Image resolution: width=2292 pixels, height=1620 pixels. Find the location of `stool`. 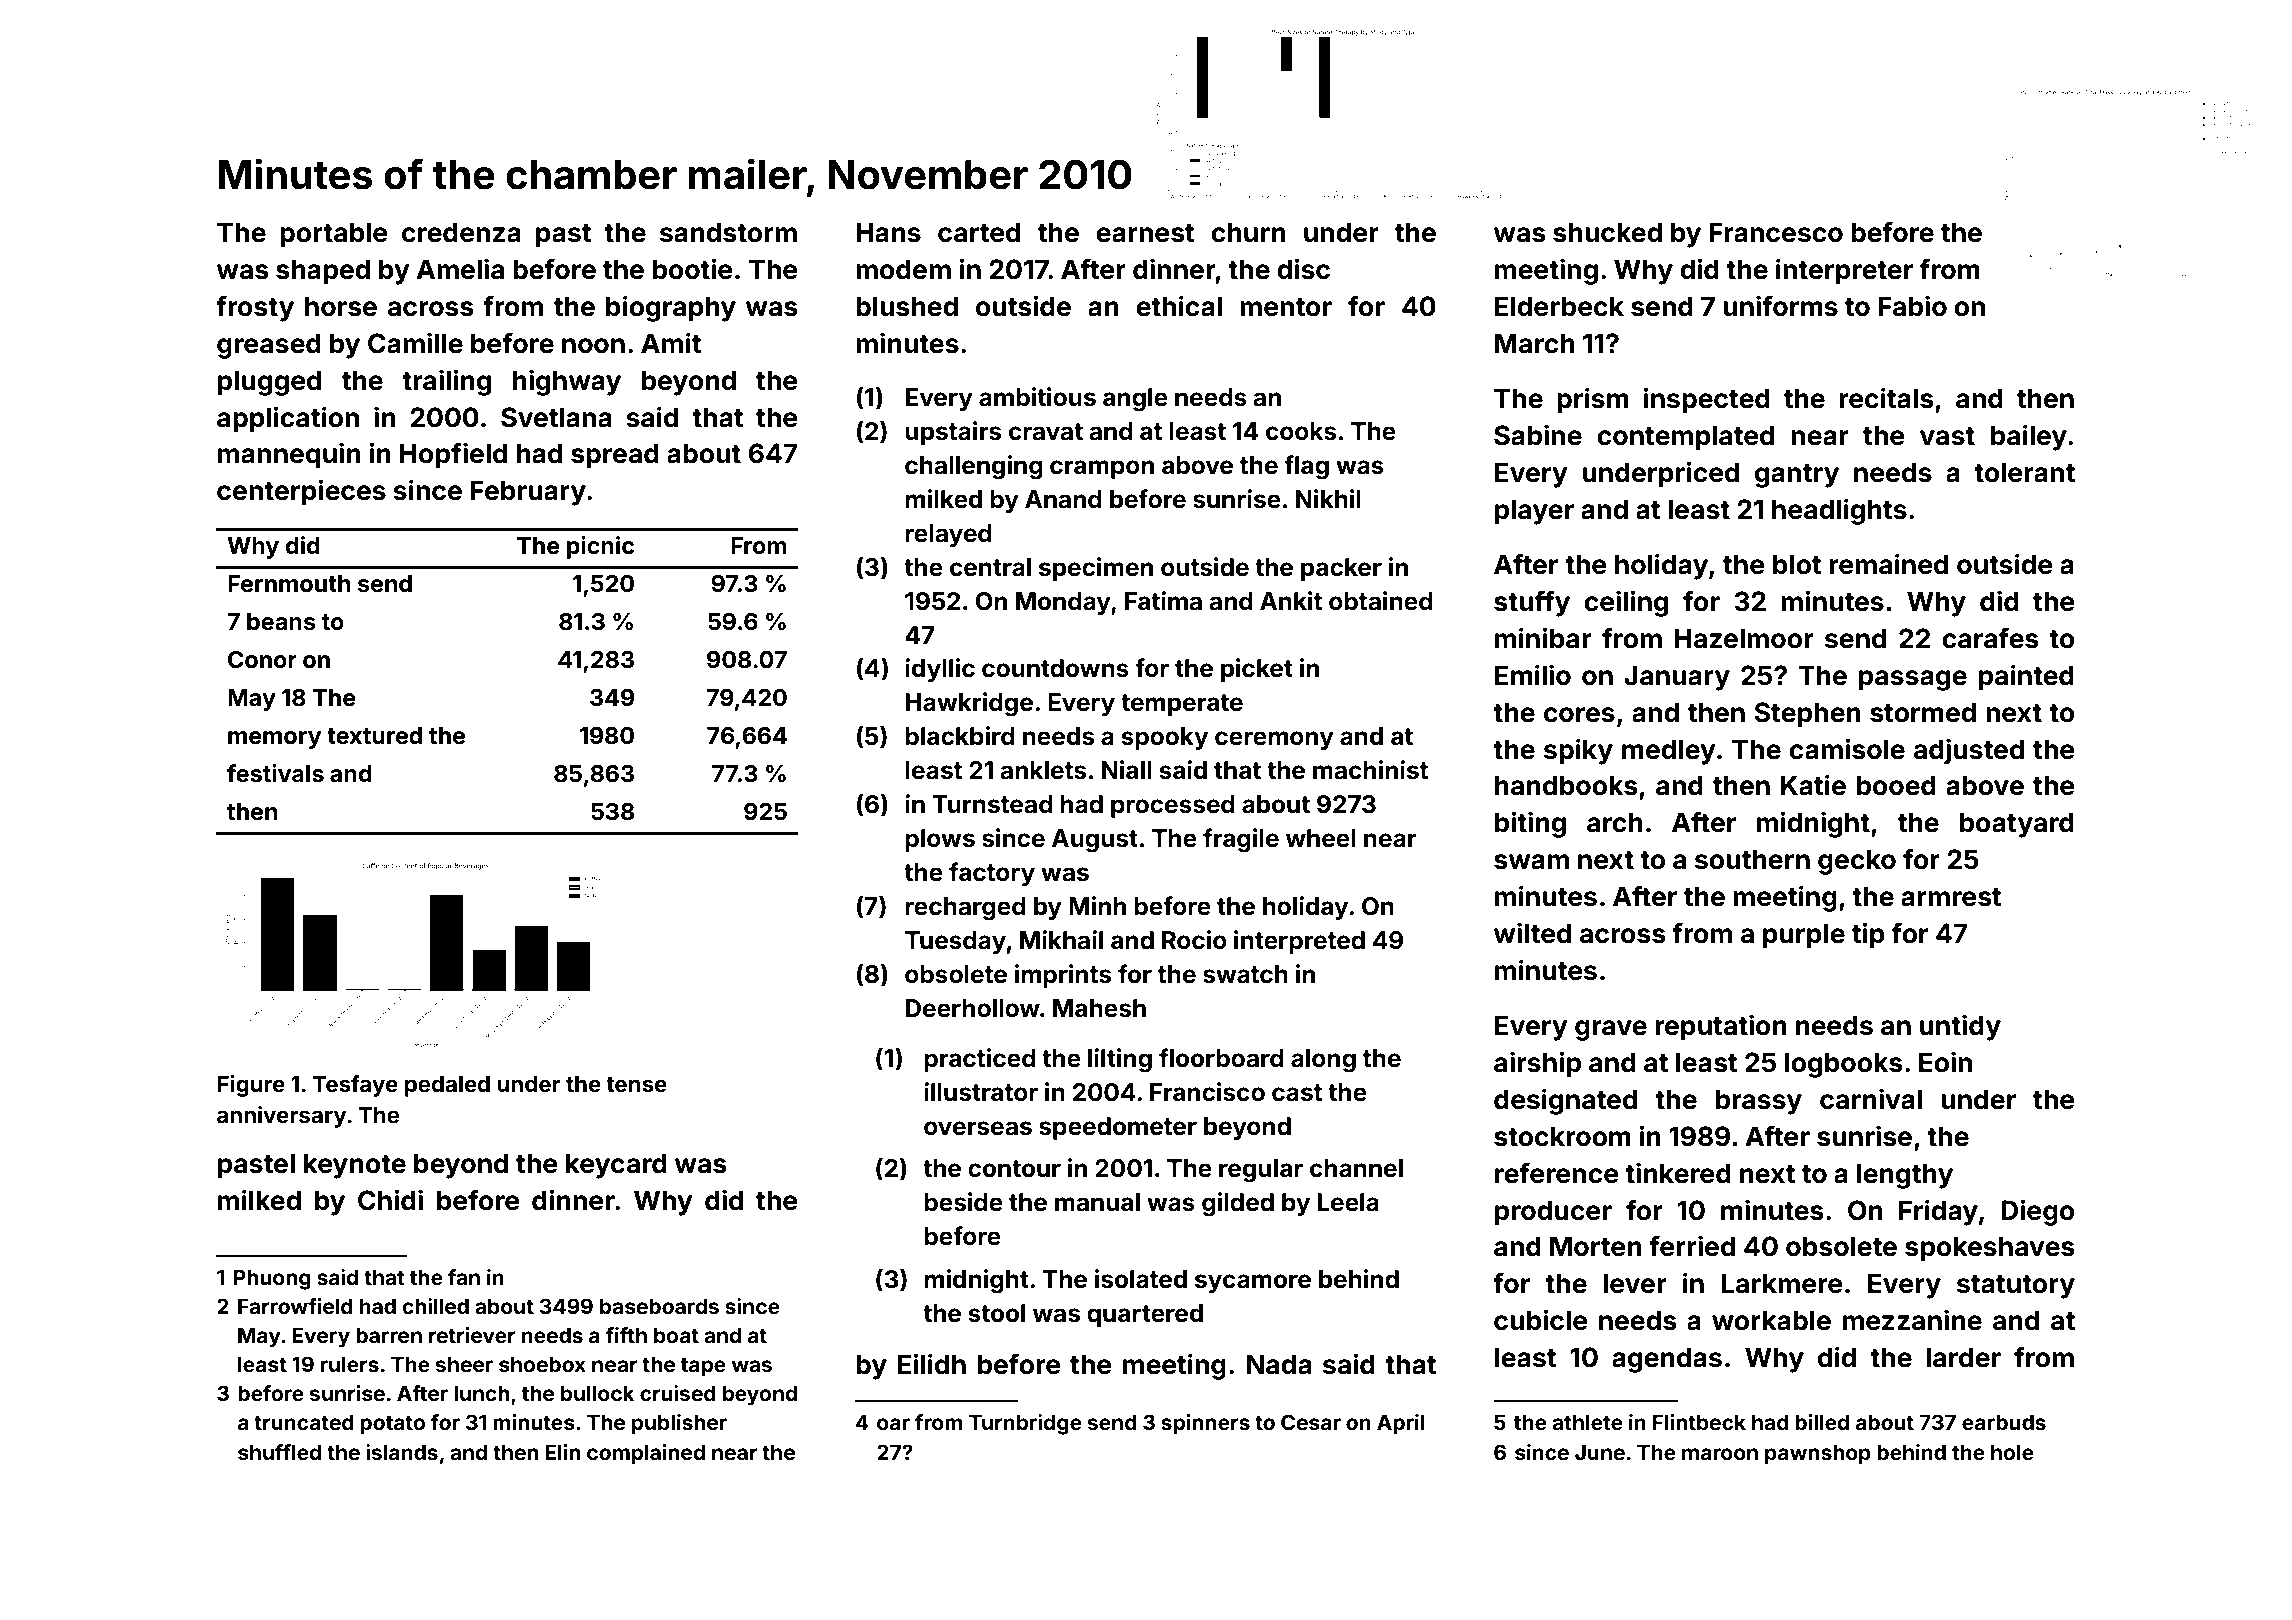

stool is located at coordinates (996, 1313).
